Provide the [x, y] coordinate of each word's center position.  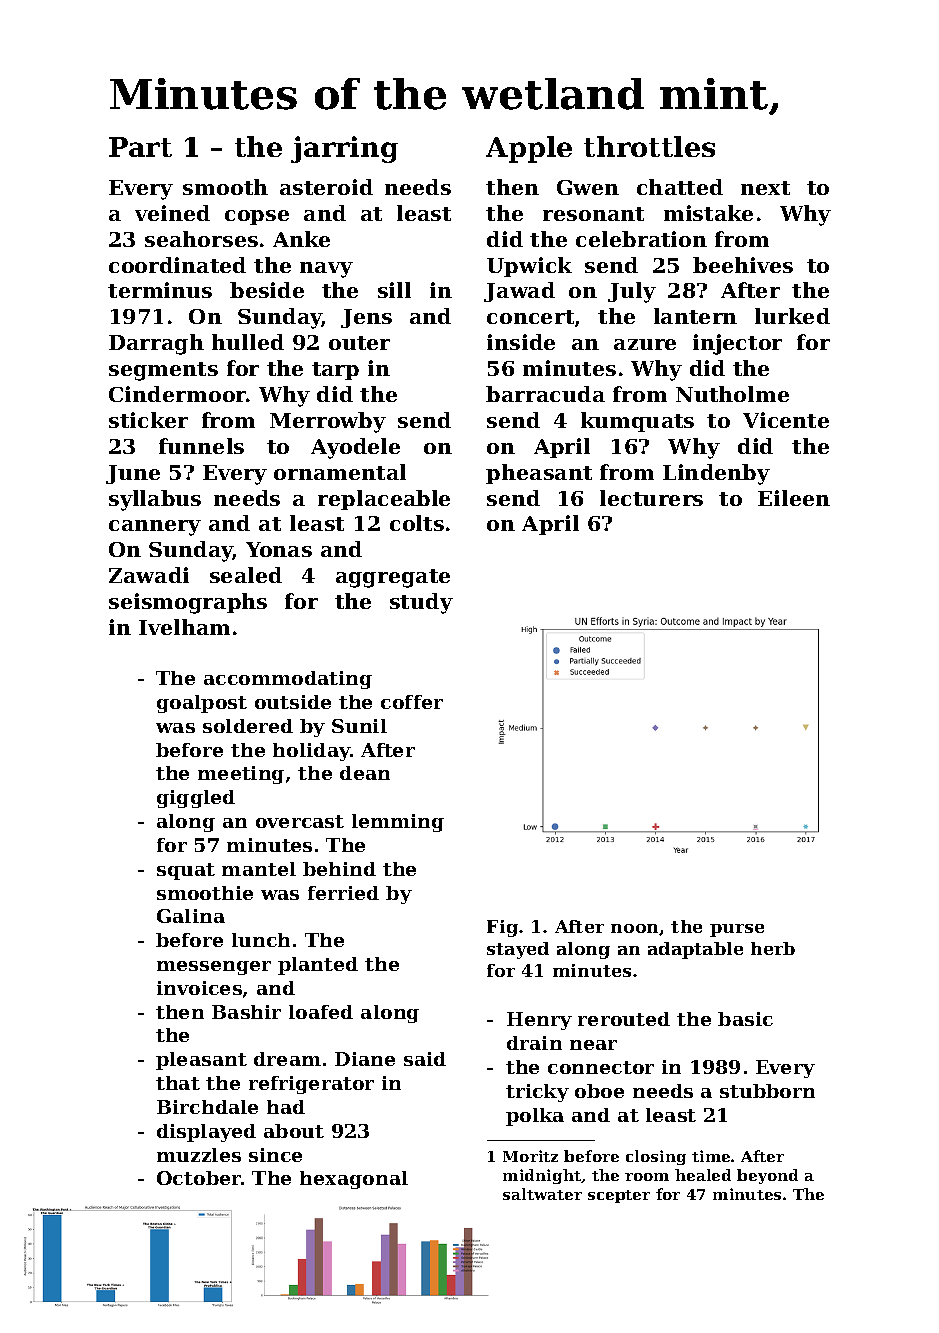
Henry [539, 1021]
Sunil [359, 726]
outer [359, 343]
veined [172, 213]
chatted [680, 187]
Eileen [794, 498]
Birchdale [207, 1107]
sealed [246, 575]
